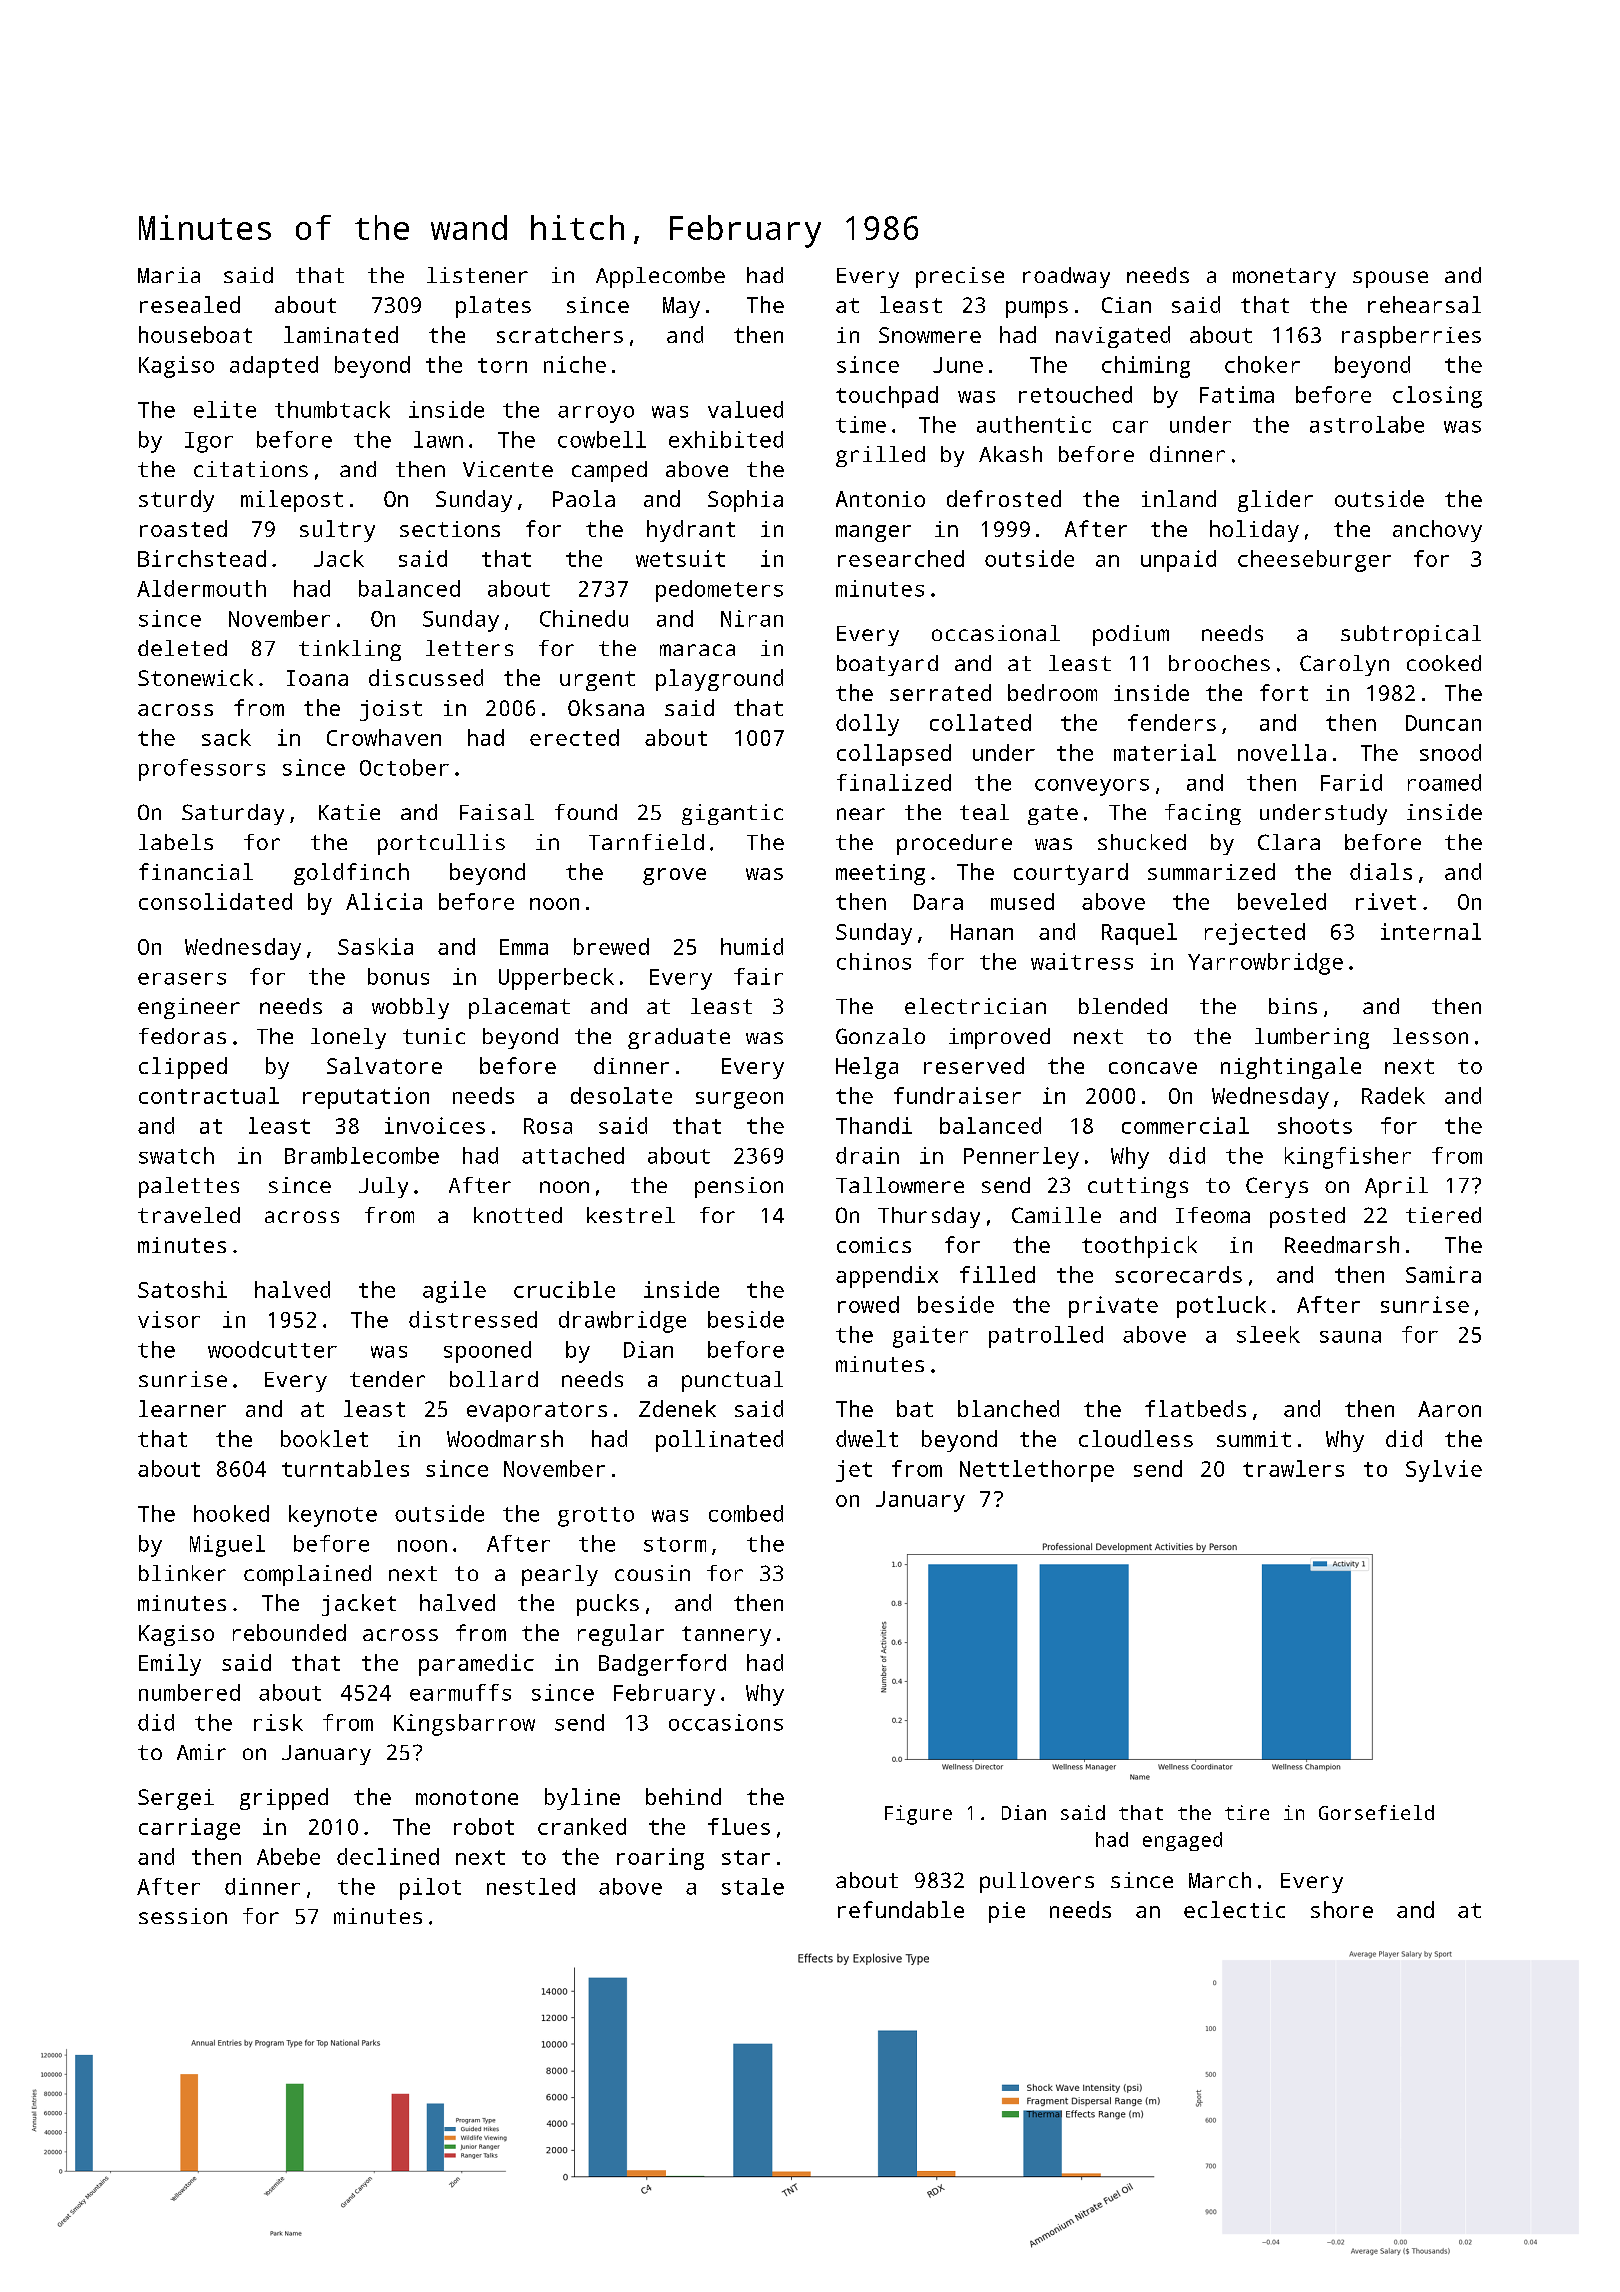 The height and width of the screenshot is (2292, 1620). What do you see at coordinates (289, 1632) in the screenshot?
I see `rebounded` at bounding box center [289, 1632].
